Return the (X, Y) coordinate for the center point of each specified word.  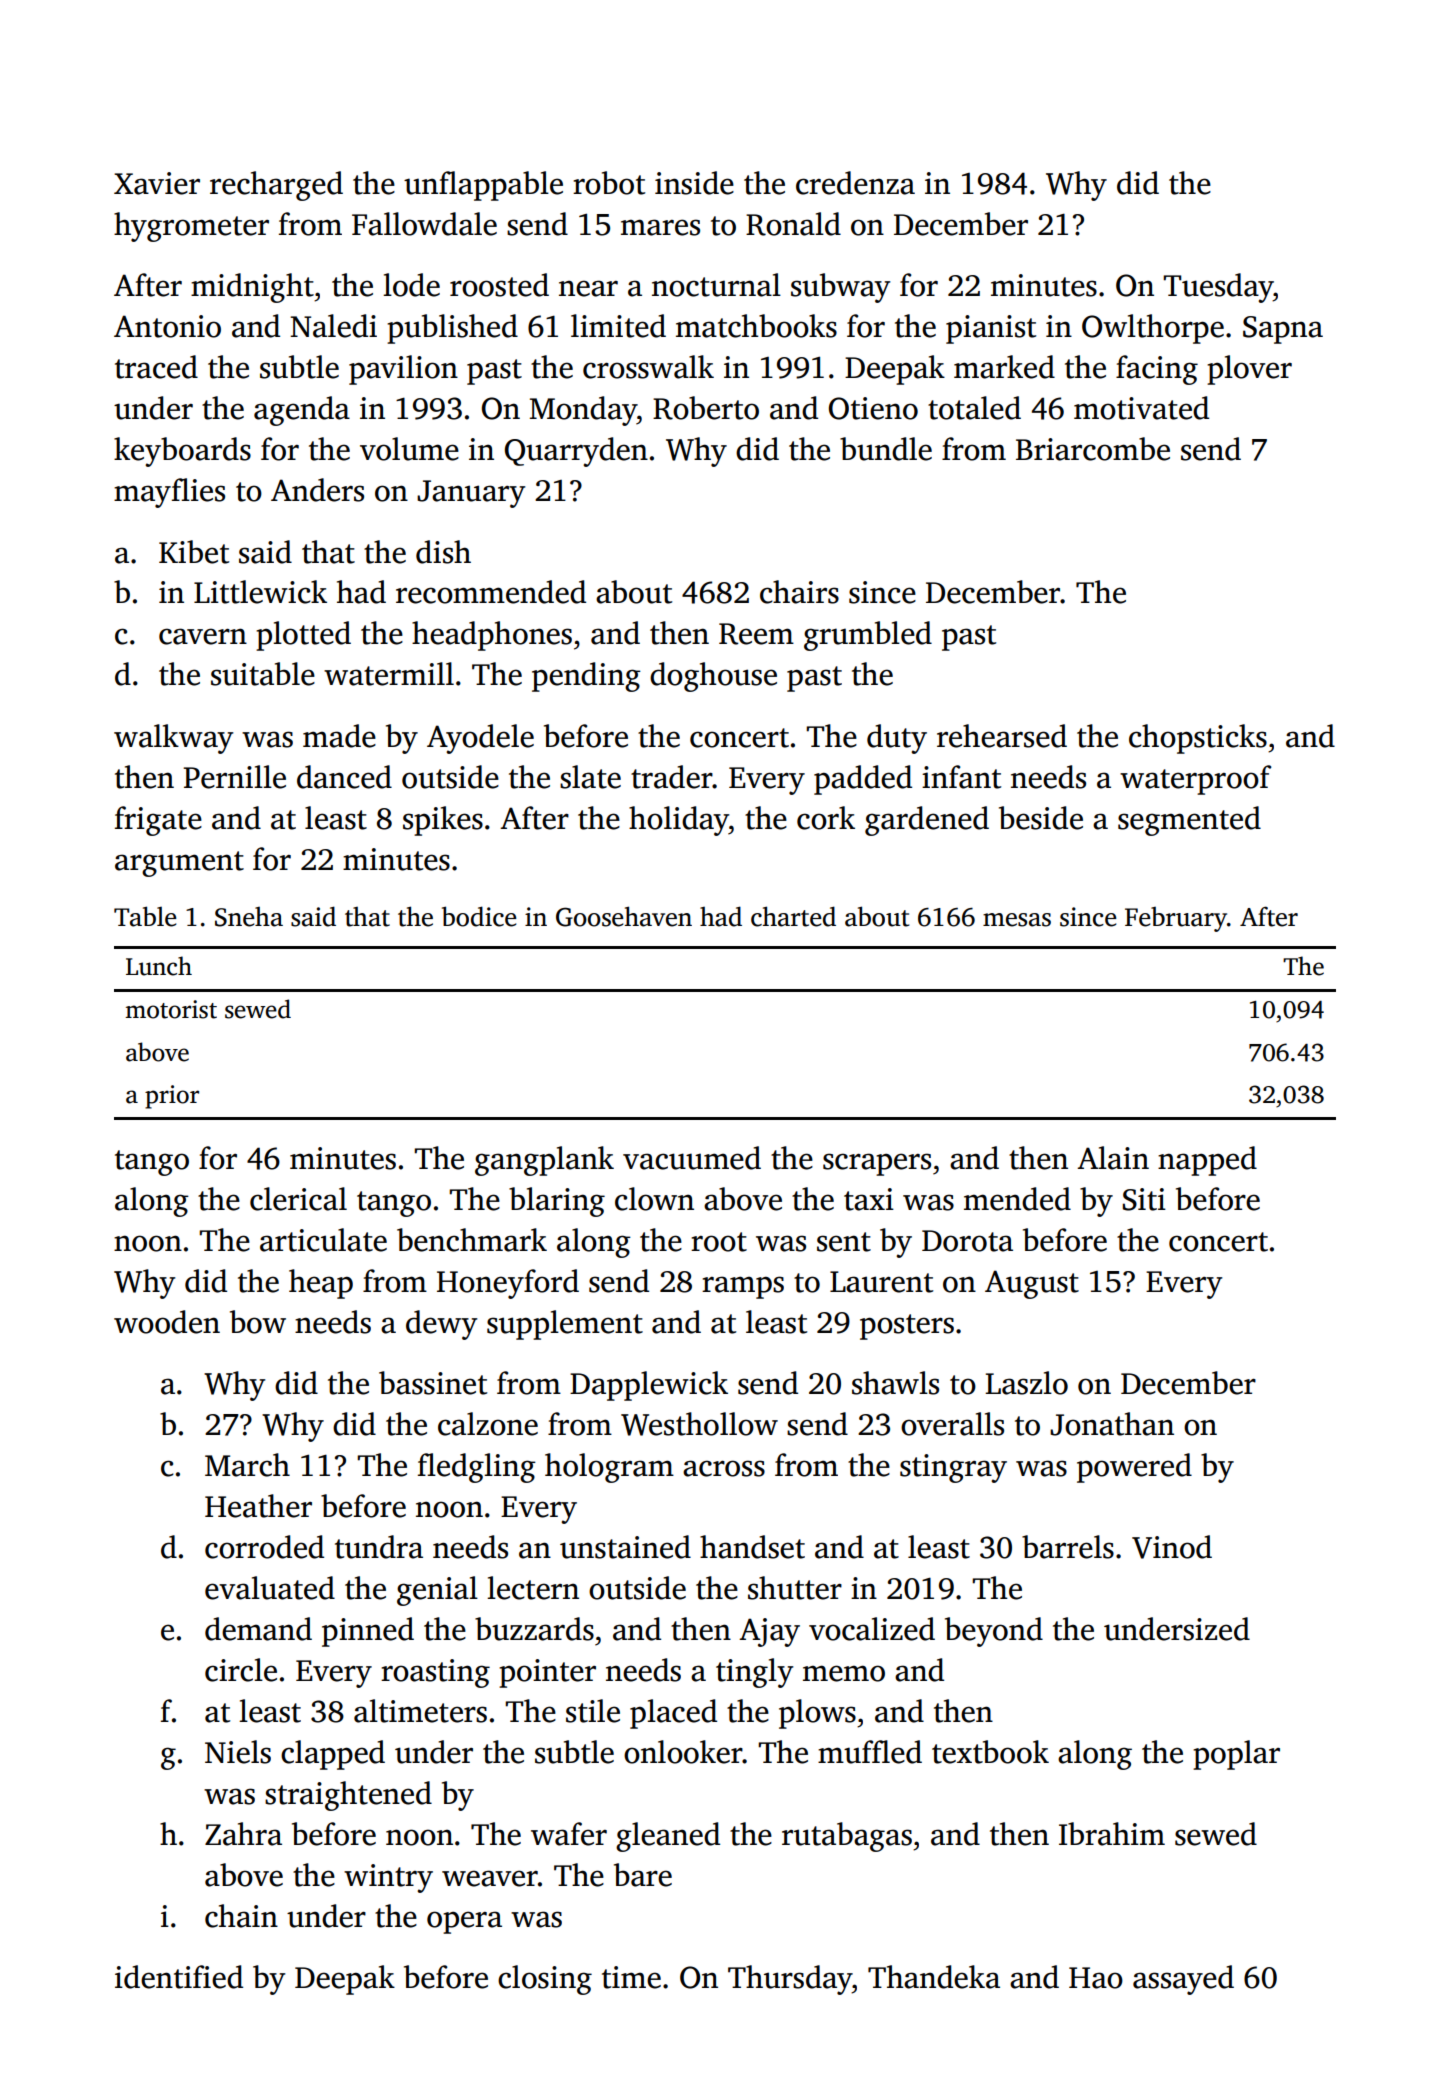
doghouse (713, 677)
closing (545, 1980)
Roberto (706, 408)
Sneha (249, 917)
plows (817, 1714)
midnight (252, 288)
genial (437, 1591)
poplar (1236, 1755)
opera (464, 1922)
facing (1157, 370)
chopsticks (1198, 739)
